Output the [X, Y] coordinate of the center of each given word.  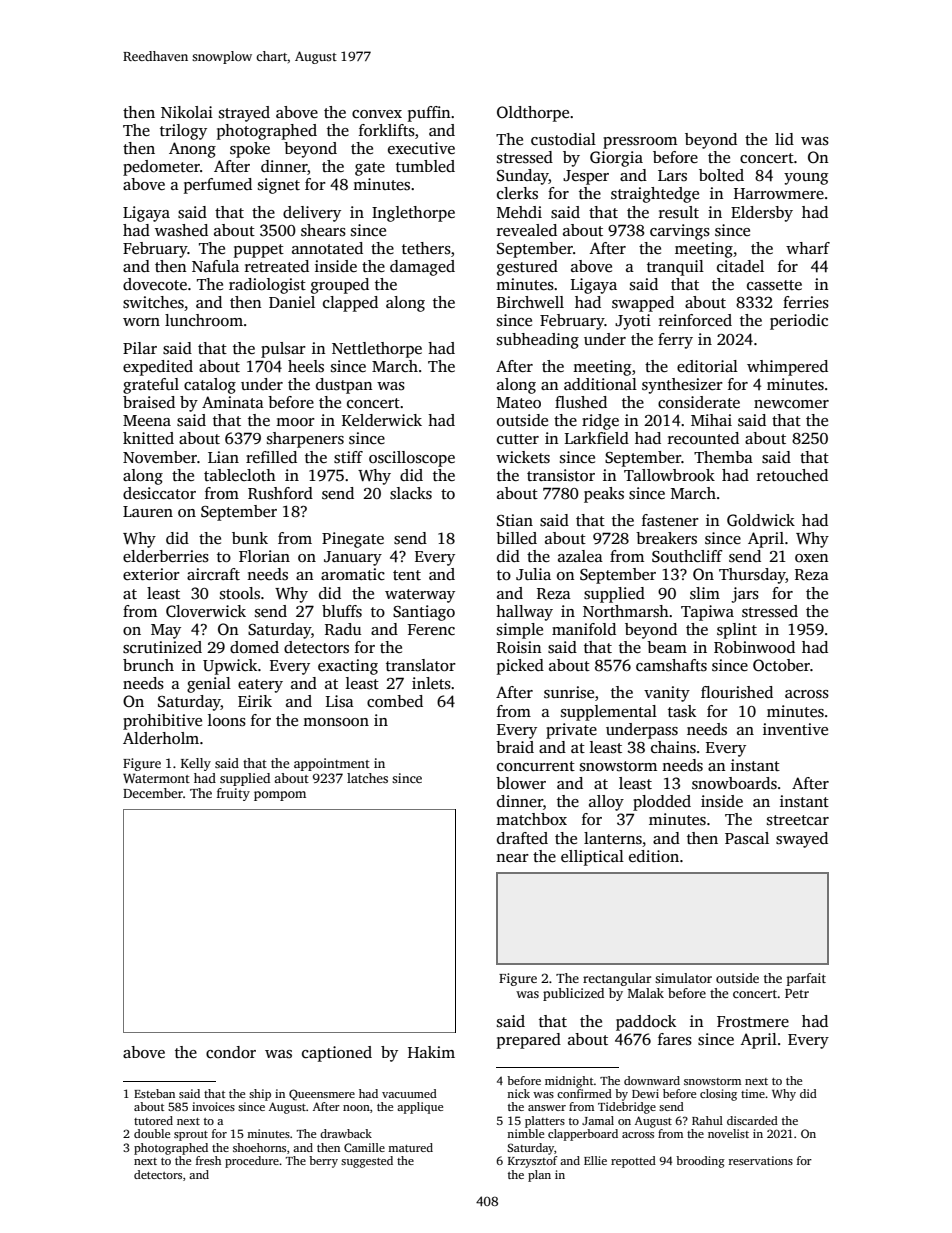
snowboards [734, 783]
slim [705, 593]
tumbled [425, 166]
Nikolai [187, 112]
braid [515, 747]
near [512, 858]
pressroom [640, 143]
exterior [151, 574]
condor [231, 1052]
